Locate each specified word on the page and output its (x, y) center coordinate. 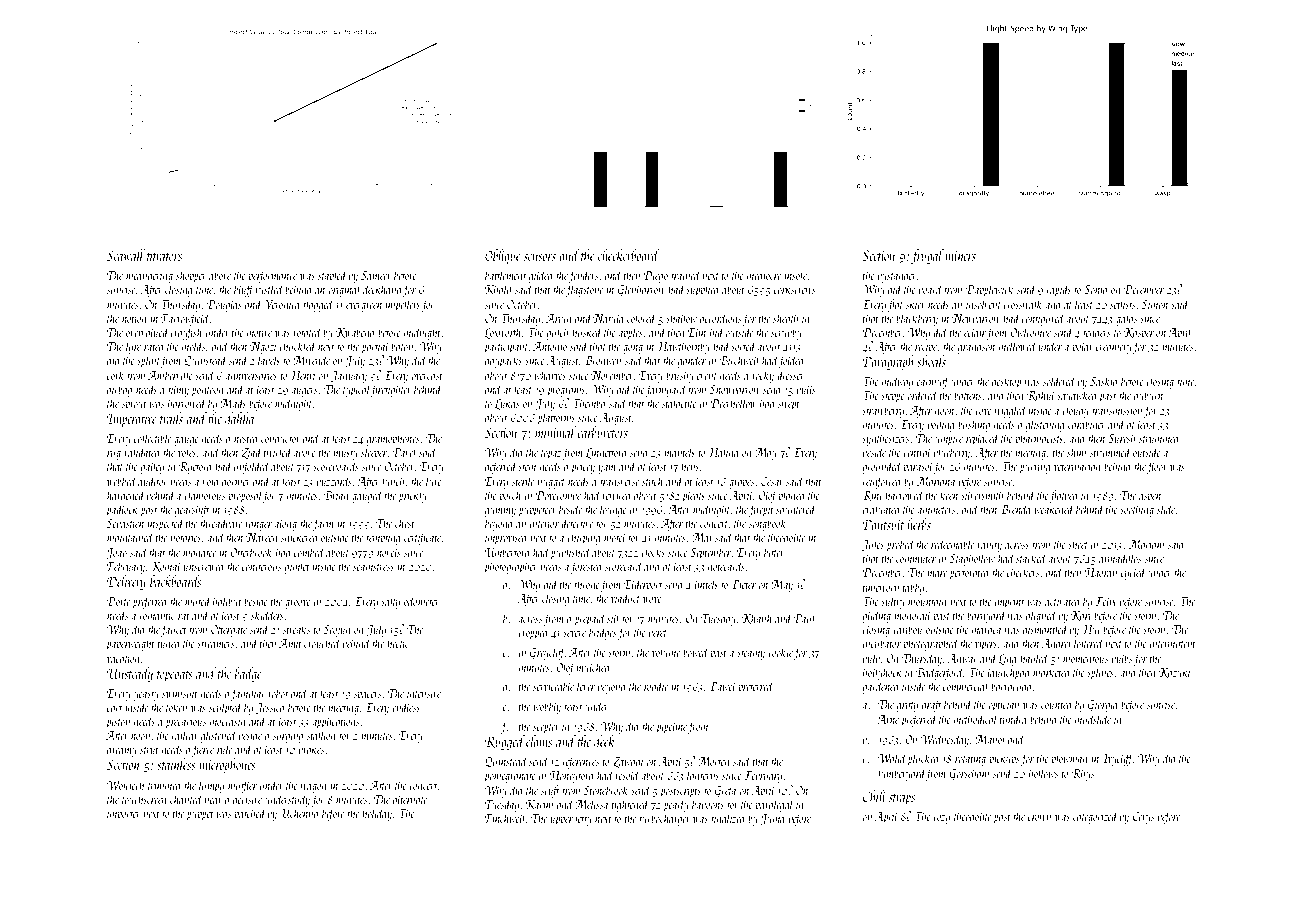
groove (298, 604)
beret (658, 632)
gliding (876, 616)
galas (1126, 319)
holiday (377, 814)
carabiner (1087, 424)
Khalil (499, 289)
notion (134, 318)
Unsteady (130, 674)
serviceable (553, 686)
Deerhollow (734, 403)
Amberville (170, 375)
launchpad (1010, 673)
